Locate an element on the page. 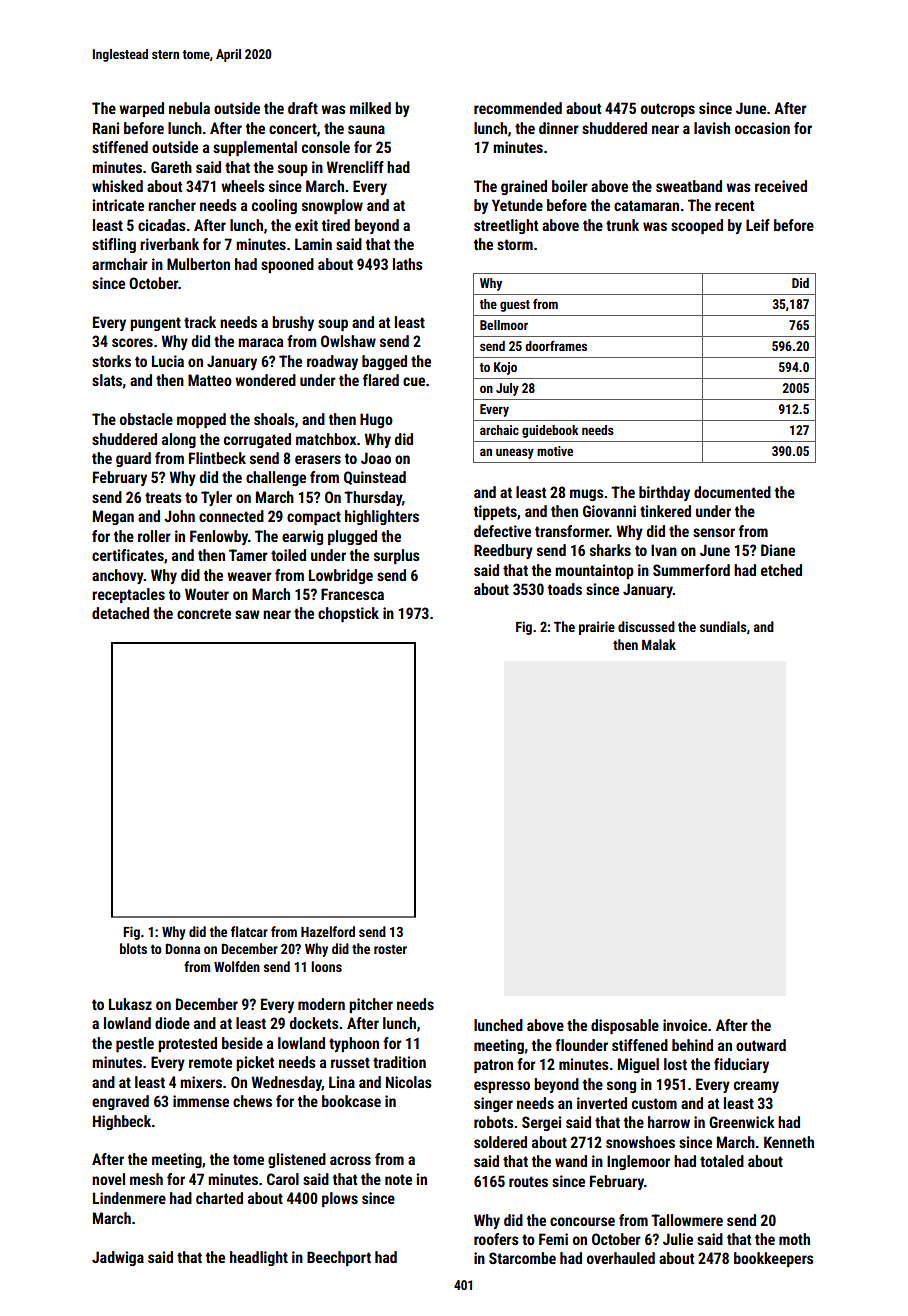  documented is located at coordinates (732, 492).
